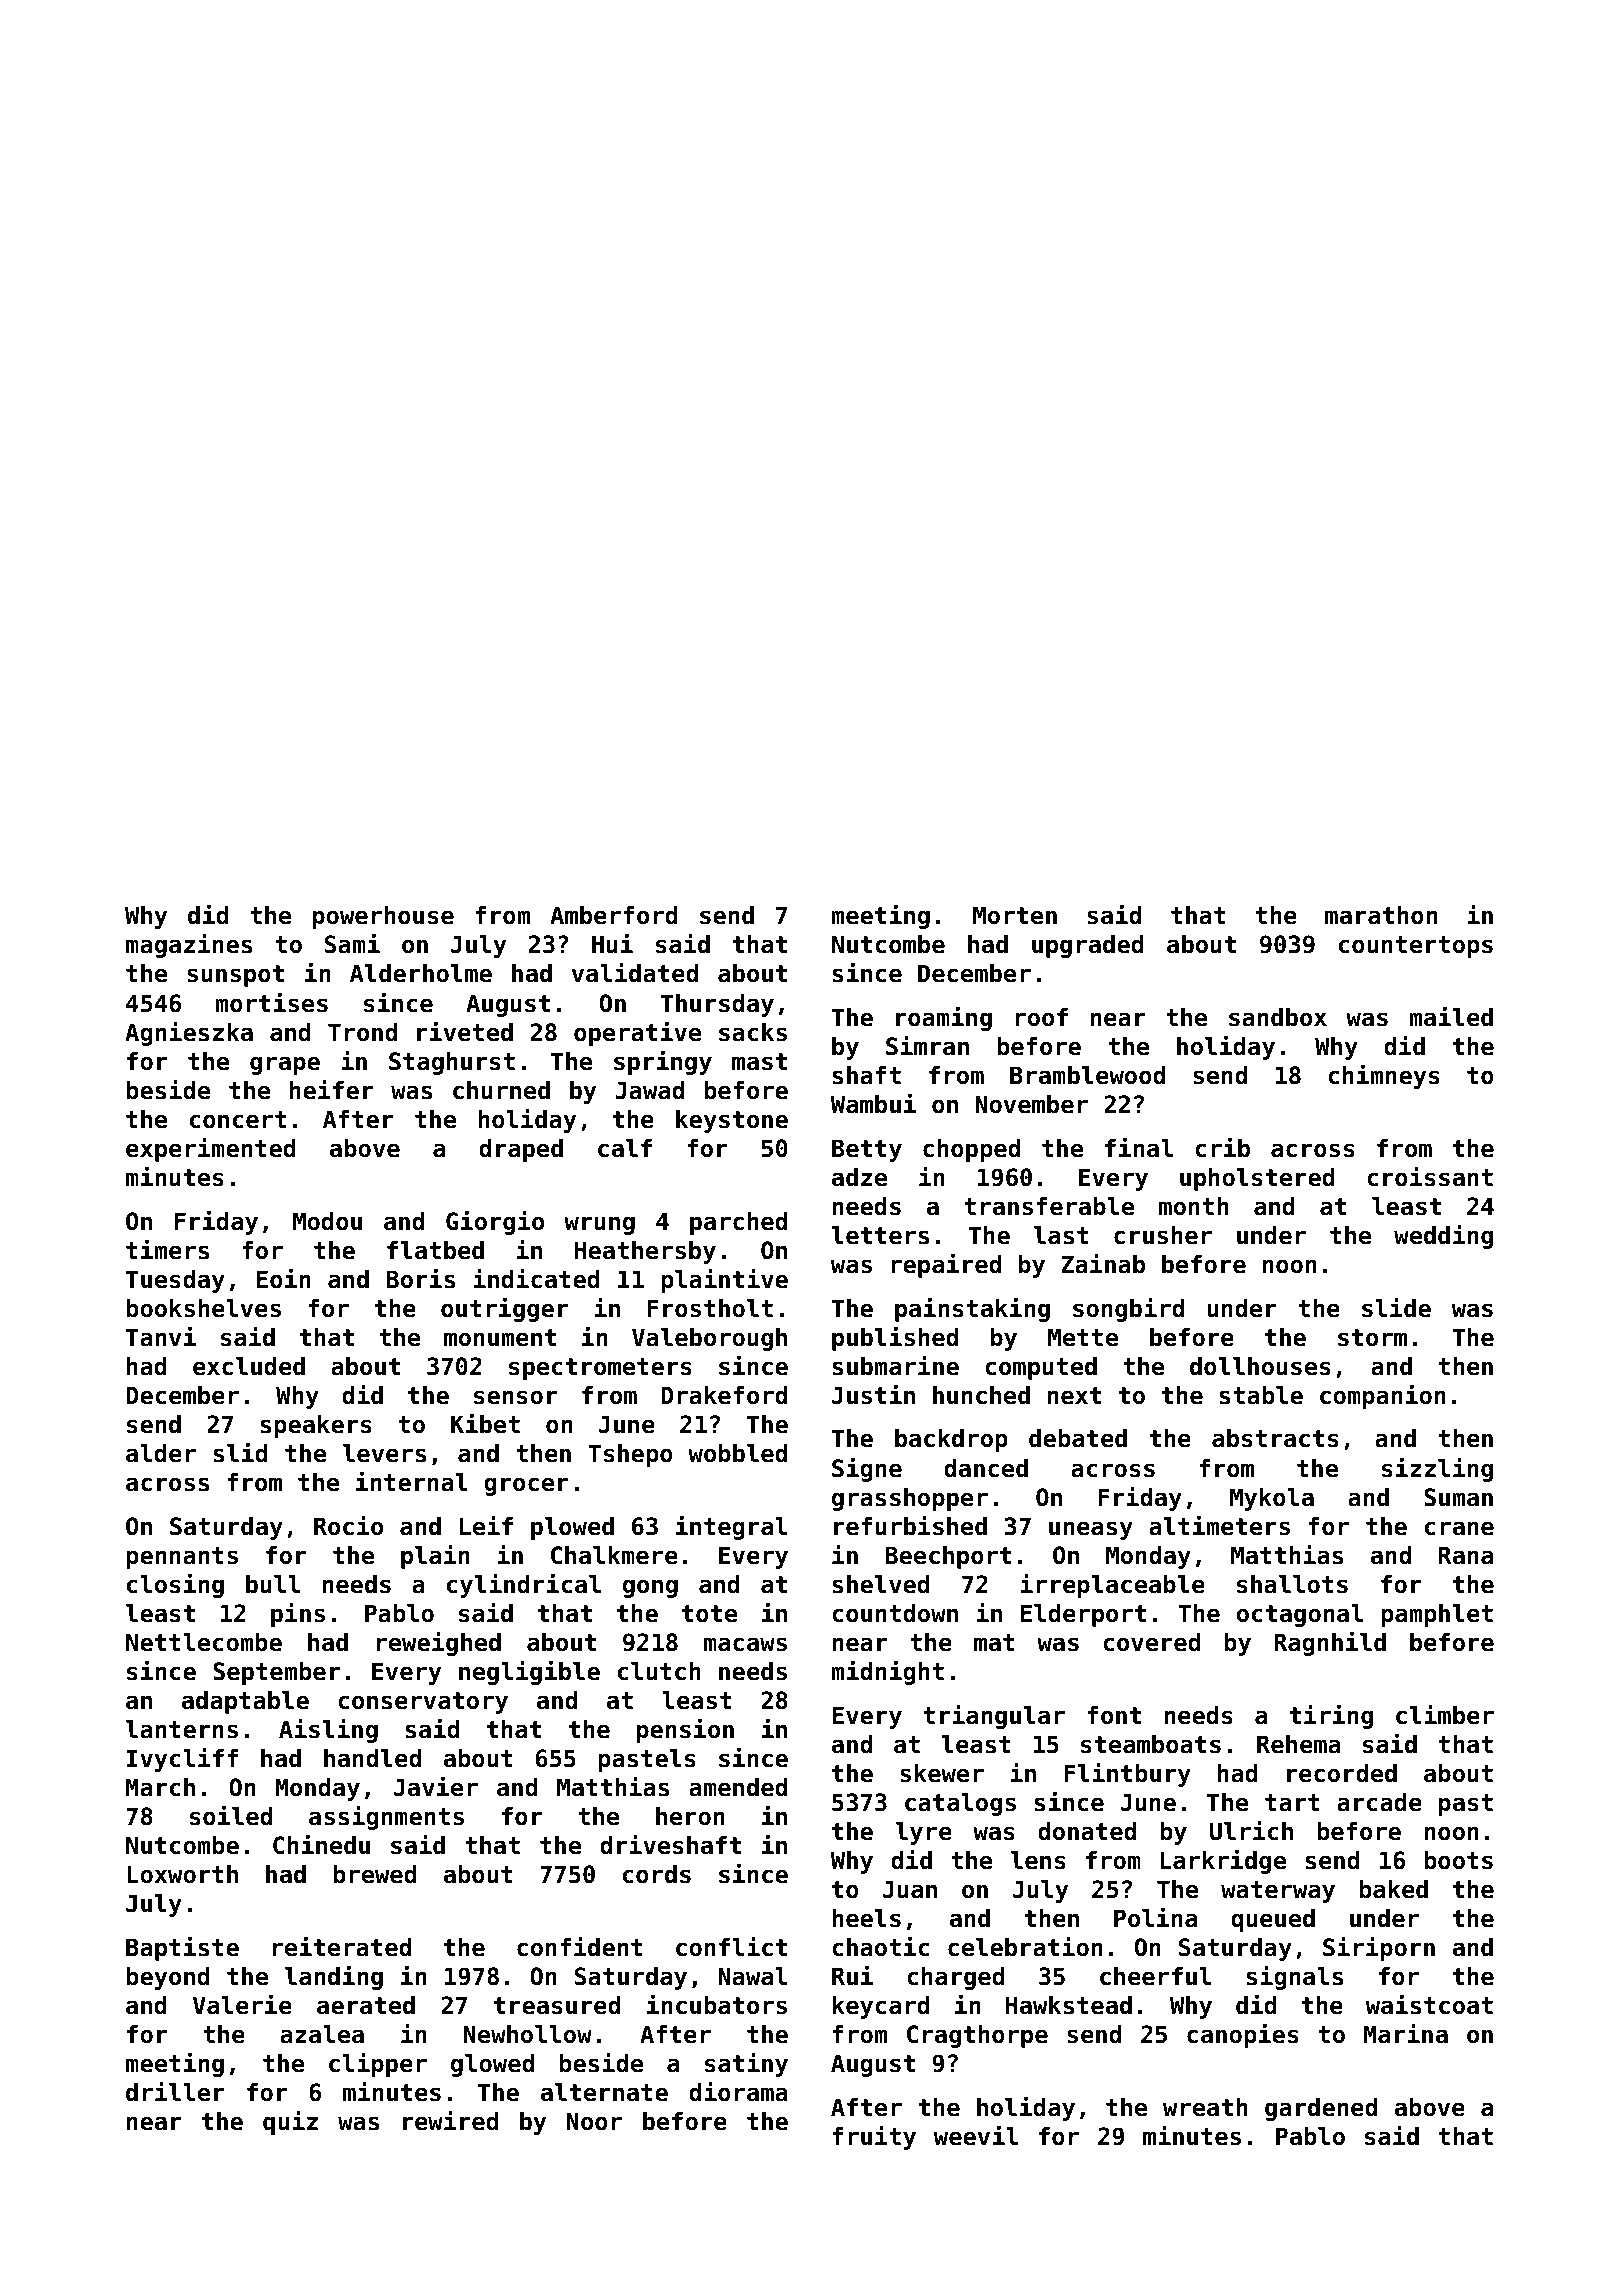 The height and width of the image is (2292, 1620). I want to click on Morten, so click(1015, 915).
